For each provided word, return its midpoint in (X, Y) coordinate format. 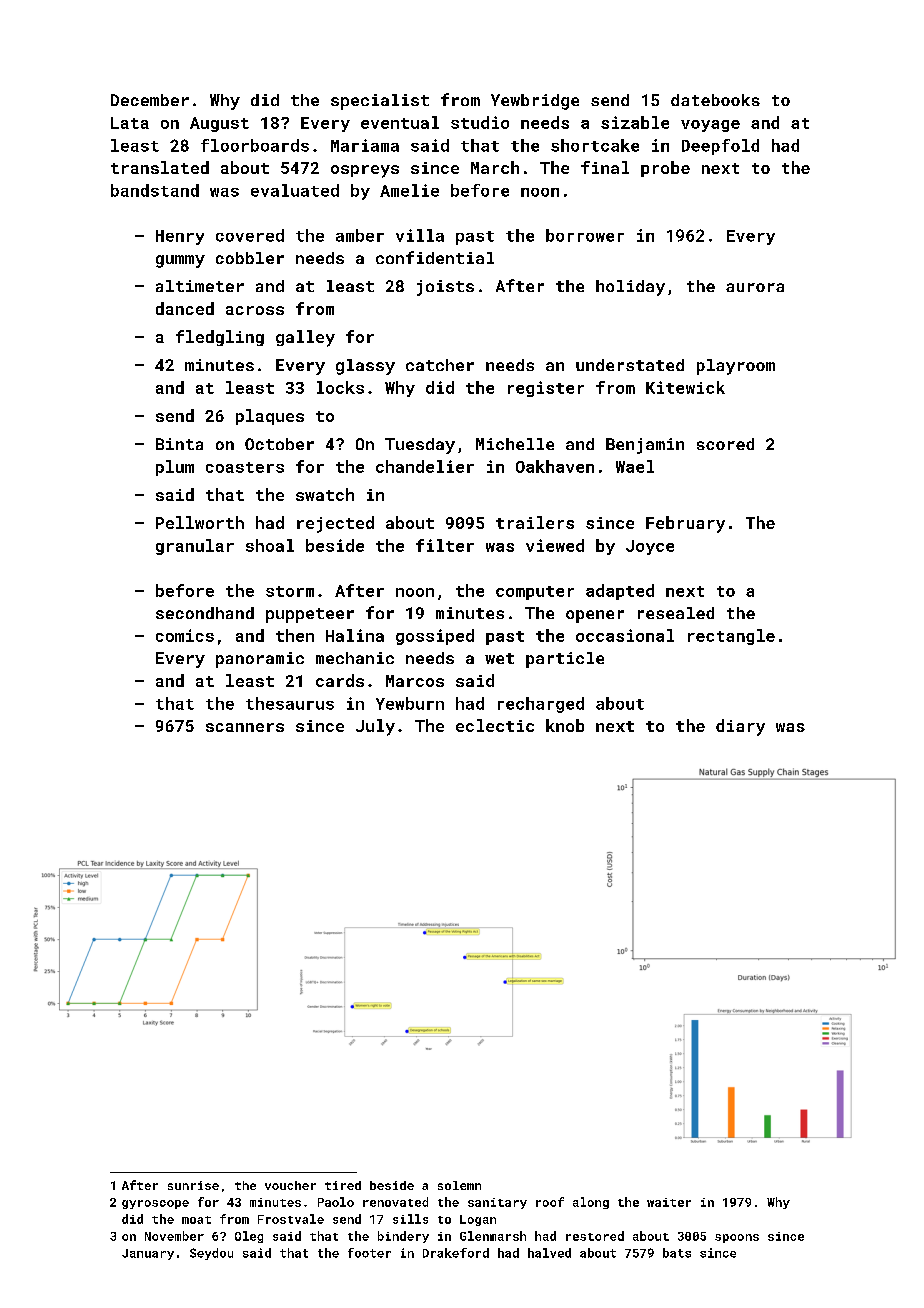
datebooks (715, 100)
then (295, 635)
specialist (380, 102)
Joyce (650, 547)
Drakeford (456, 1253)
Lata (130, 123)
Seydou (211, 1254)
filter (445, 545)
